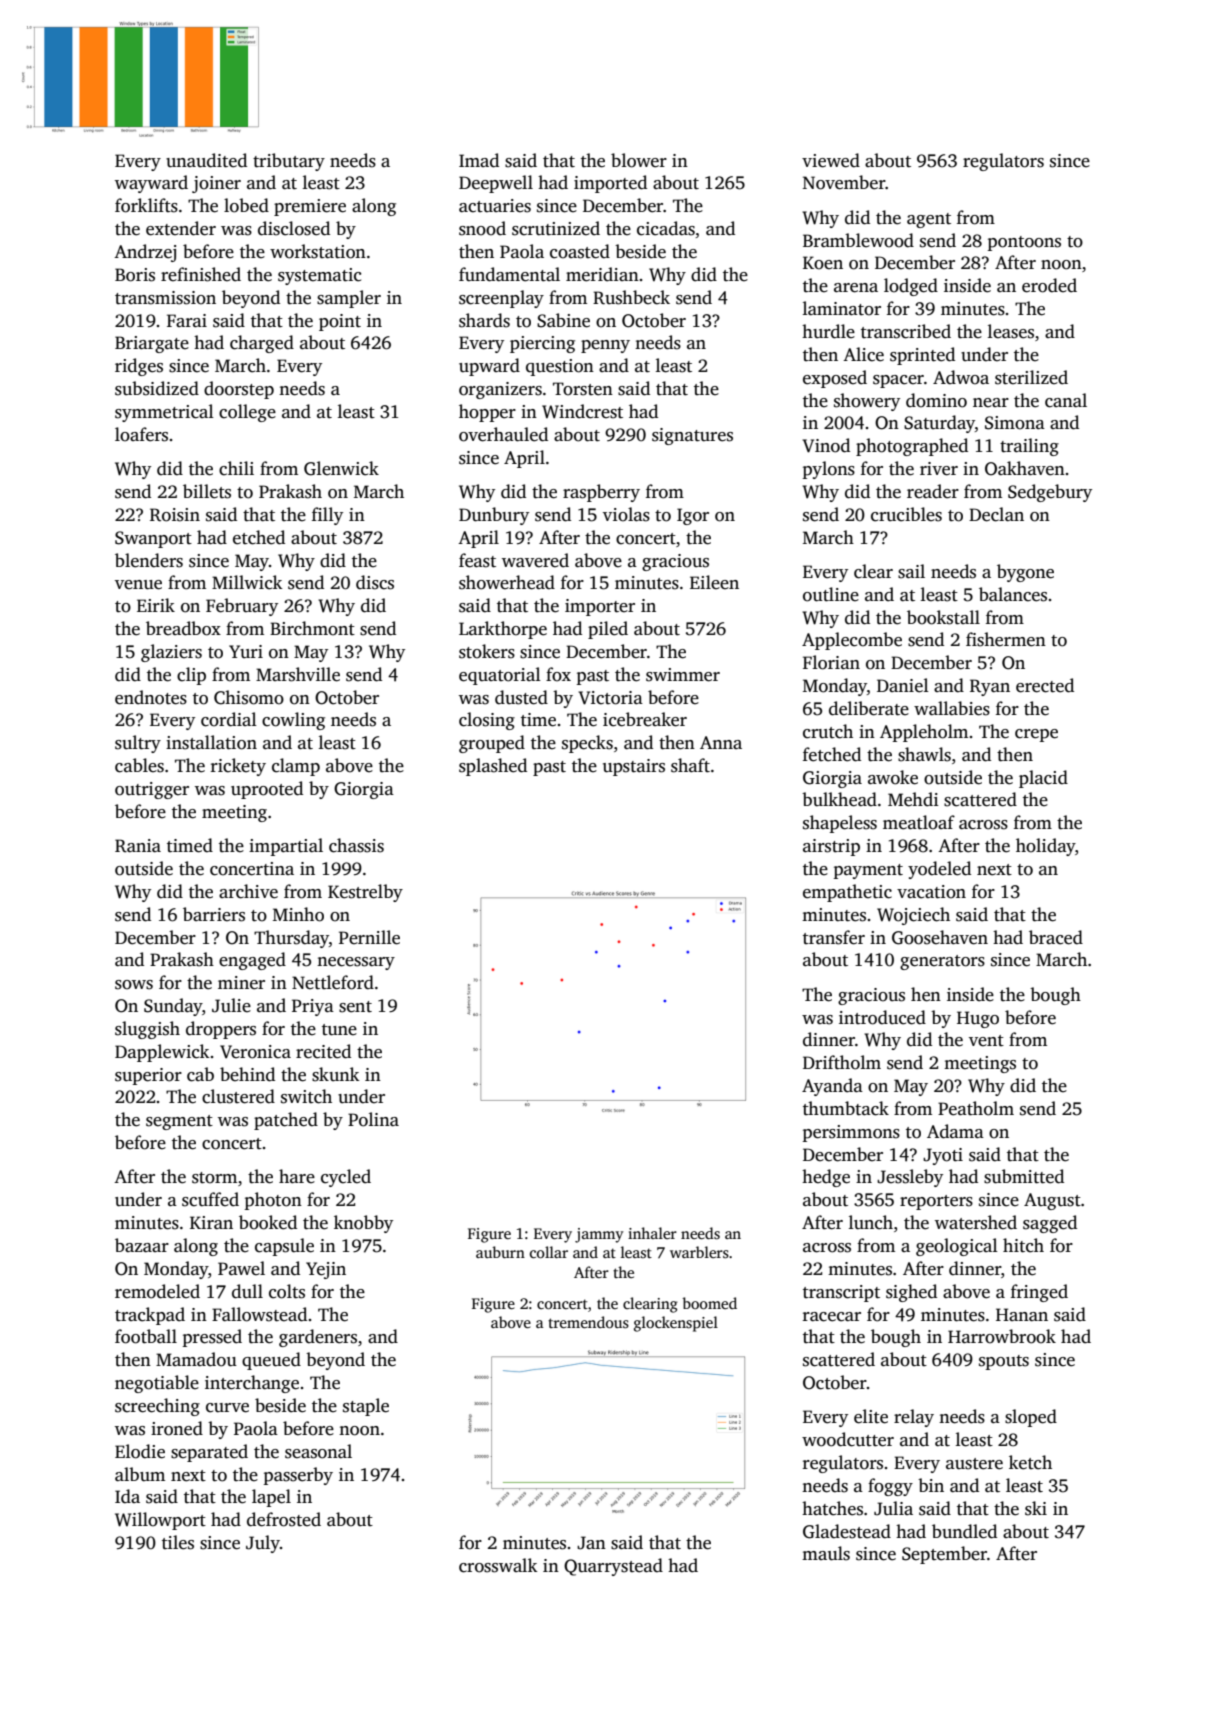 Image resolution: width=1209 pixels, height=1710 pixels. What do you see at coordinates (312, 628) in the screenshot?
I see `Birchmont` at bounding box center [312, 628].
